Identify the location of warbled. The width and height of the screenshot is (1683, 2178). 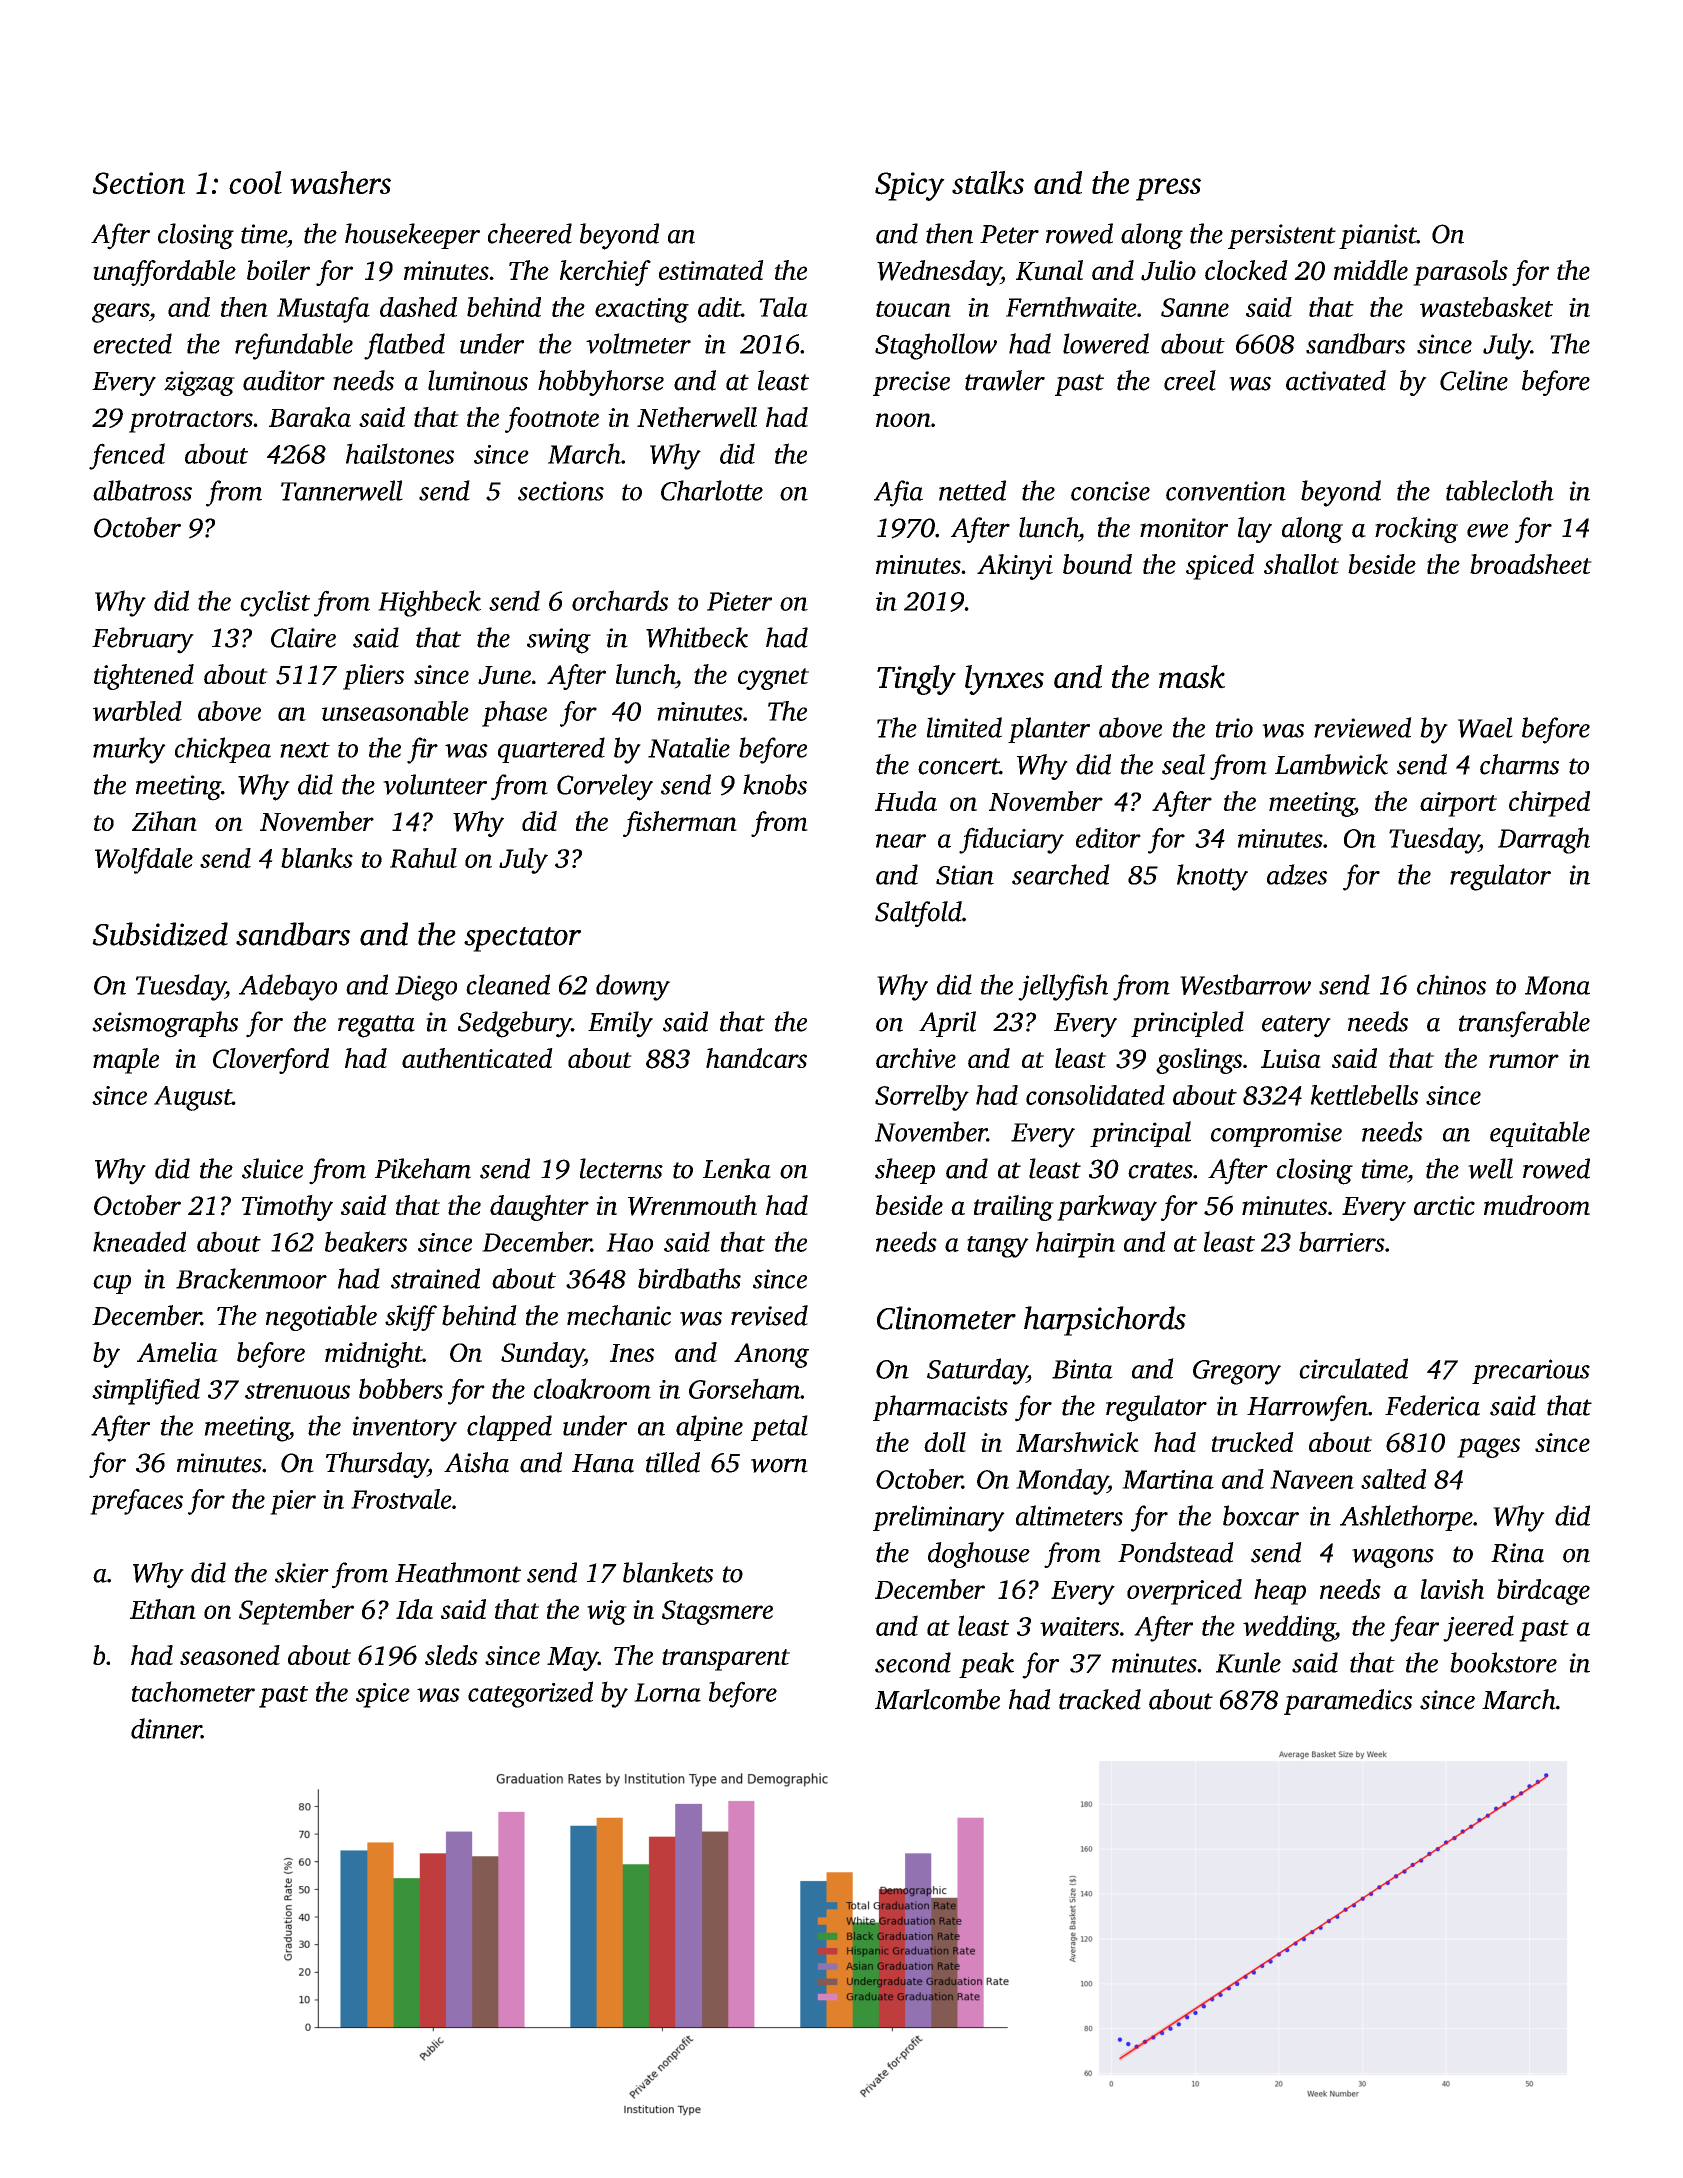
(137, 711).
